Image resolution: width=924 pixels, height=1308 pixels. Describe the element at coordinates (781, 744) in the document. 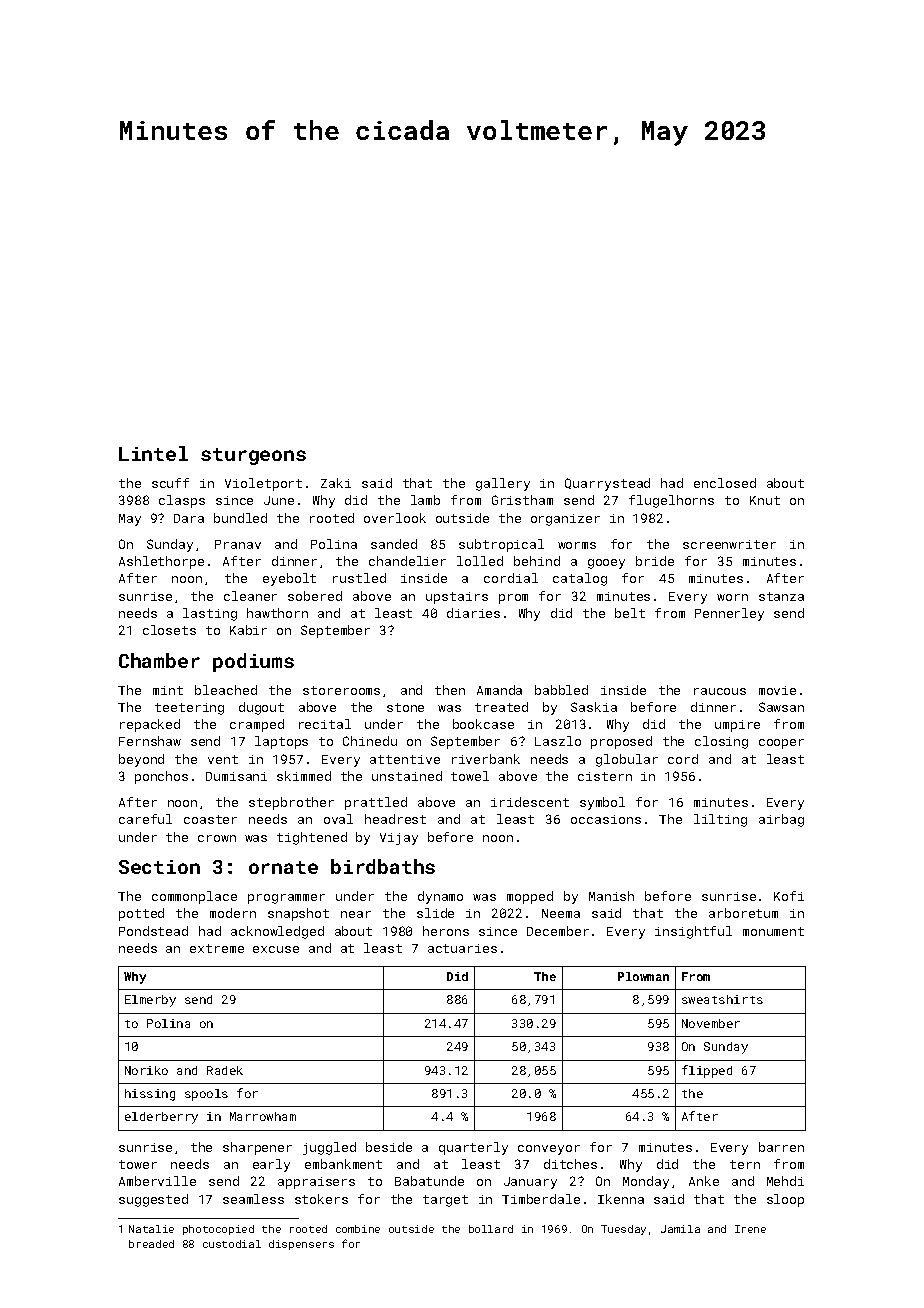

I see `cooper` at that location.
